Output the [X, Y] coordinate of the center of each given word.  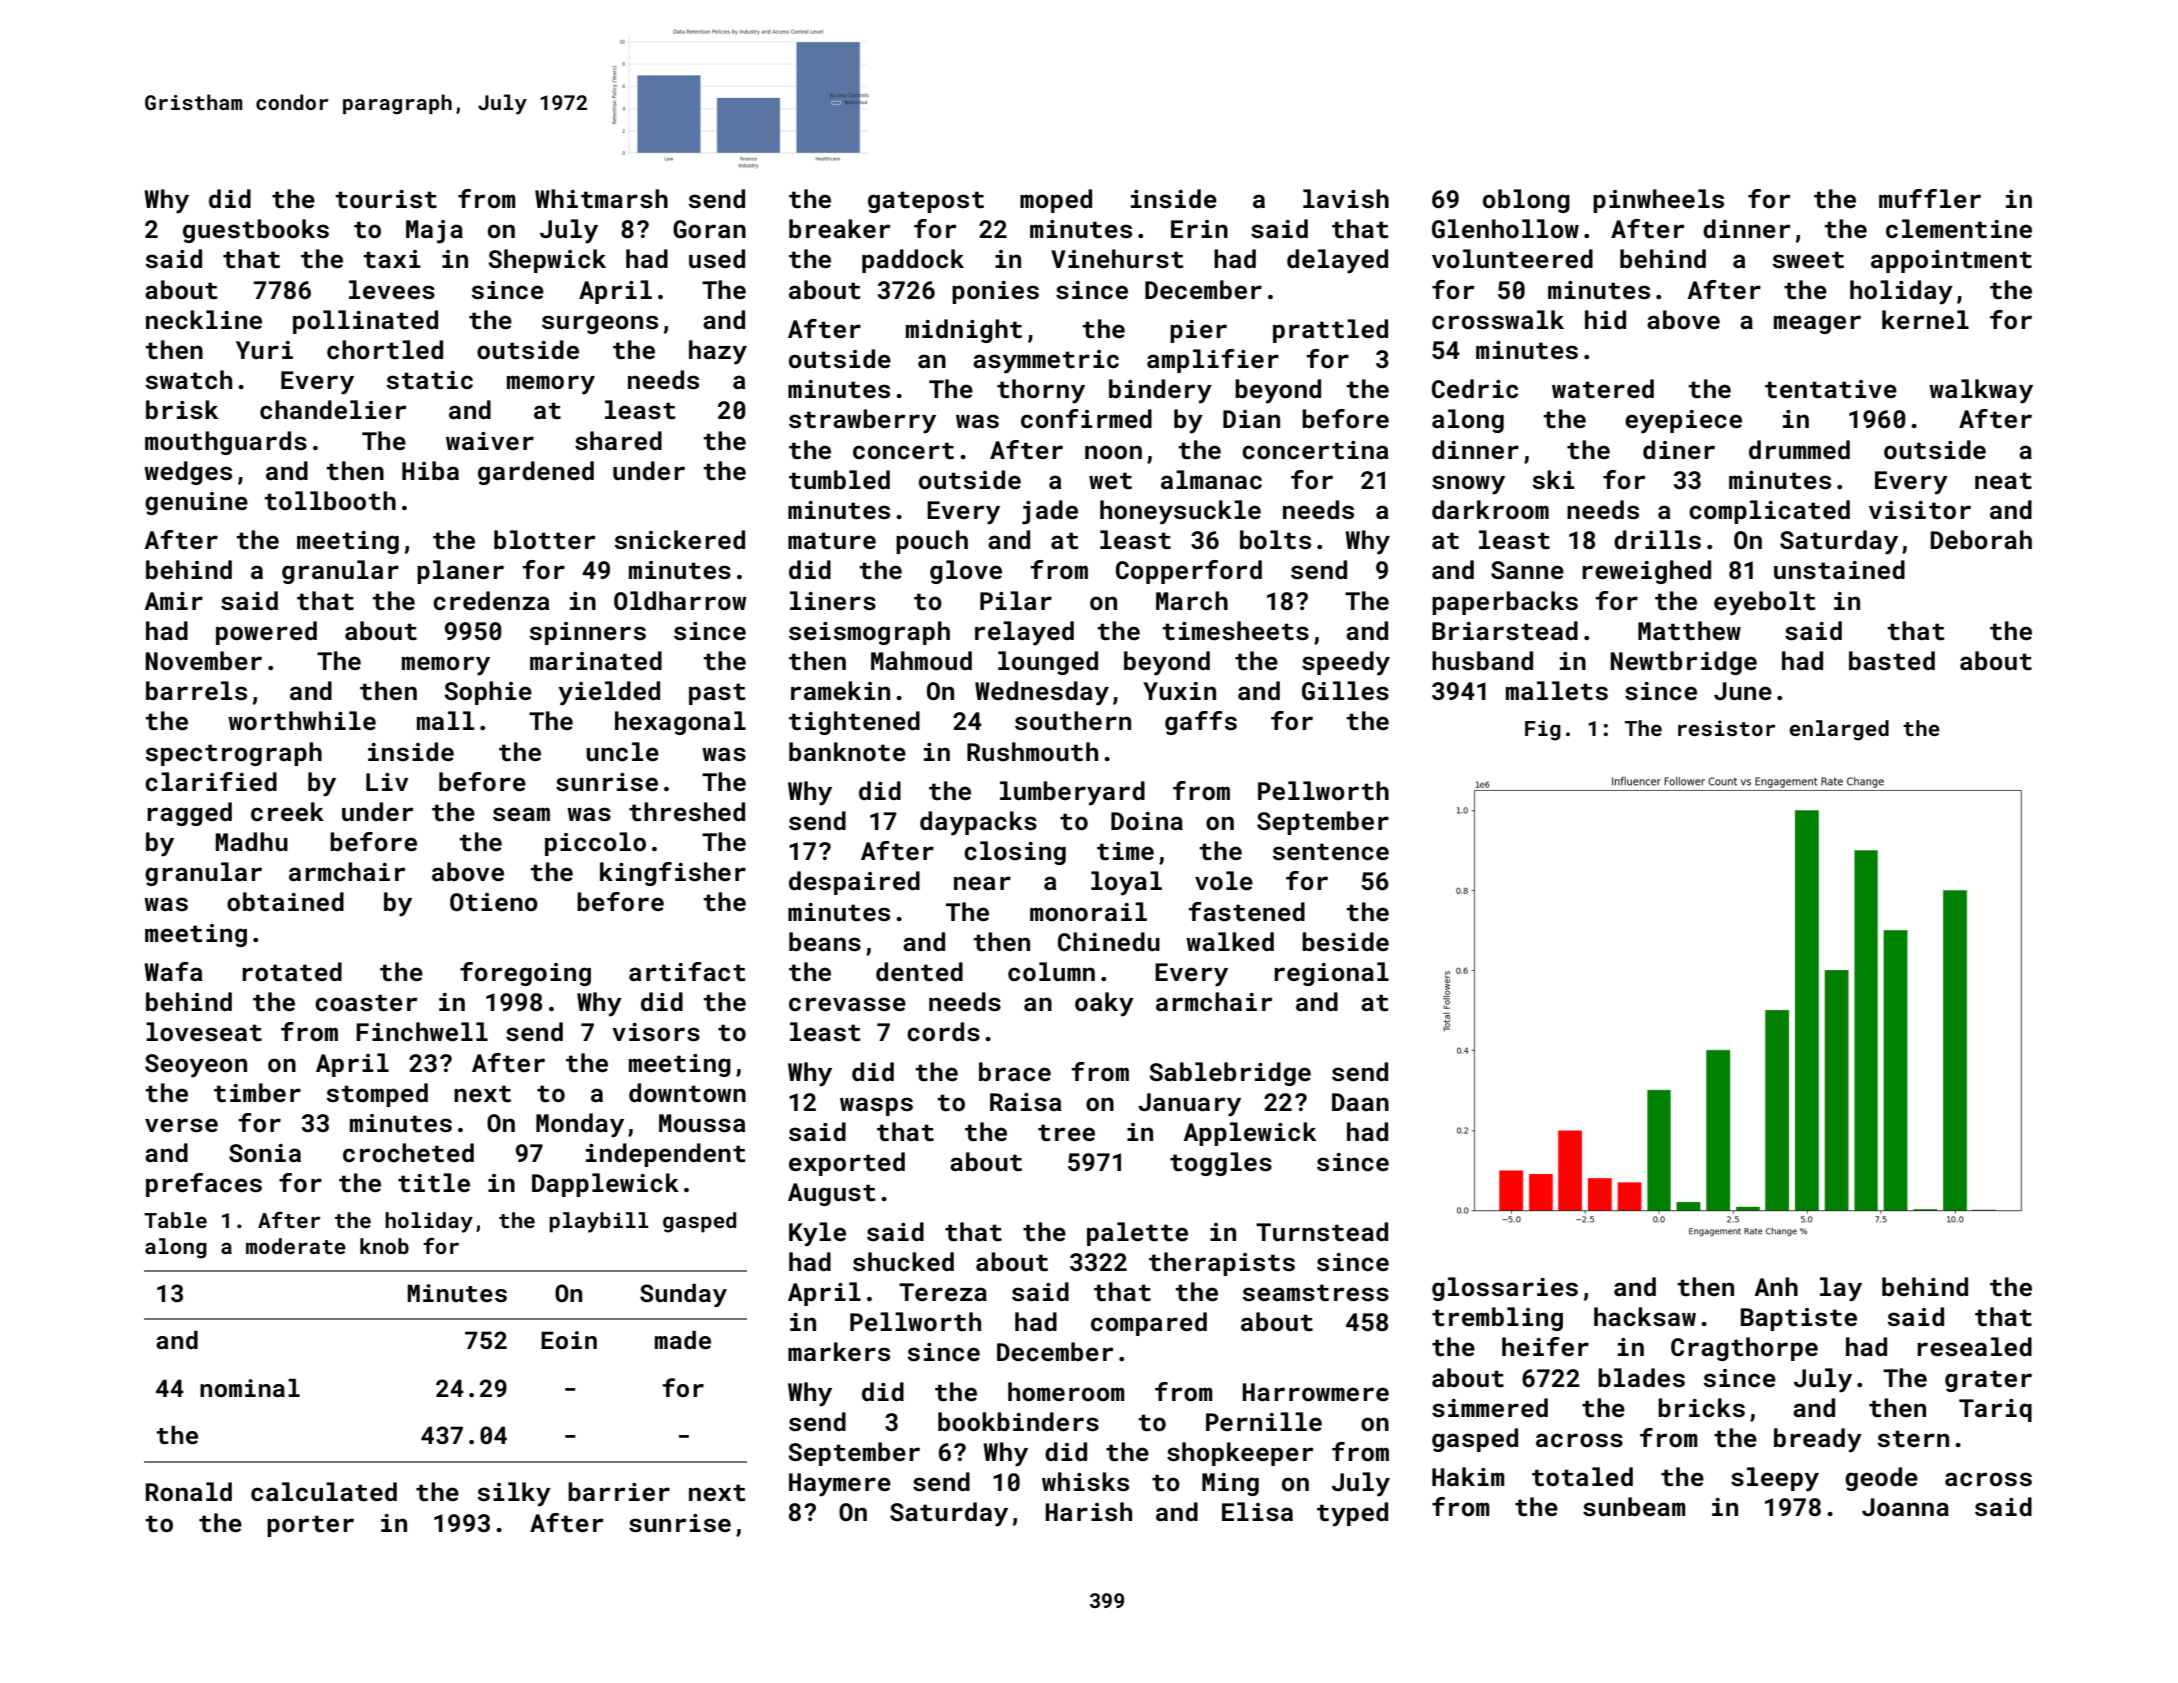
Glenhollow [1505, 228]
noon [1113, 452]
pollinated [365, 322]
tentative [1831, 389]
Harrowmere [1315, 1392]
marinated [596, 661]
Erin [1199, 229]
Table [175, 1220]
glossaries [1505, 1289]
